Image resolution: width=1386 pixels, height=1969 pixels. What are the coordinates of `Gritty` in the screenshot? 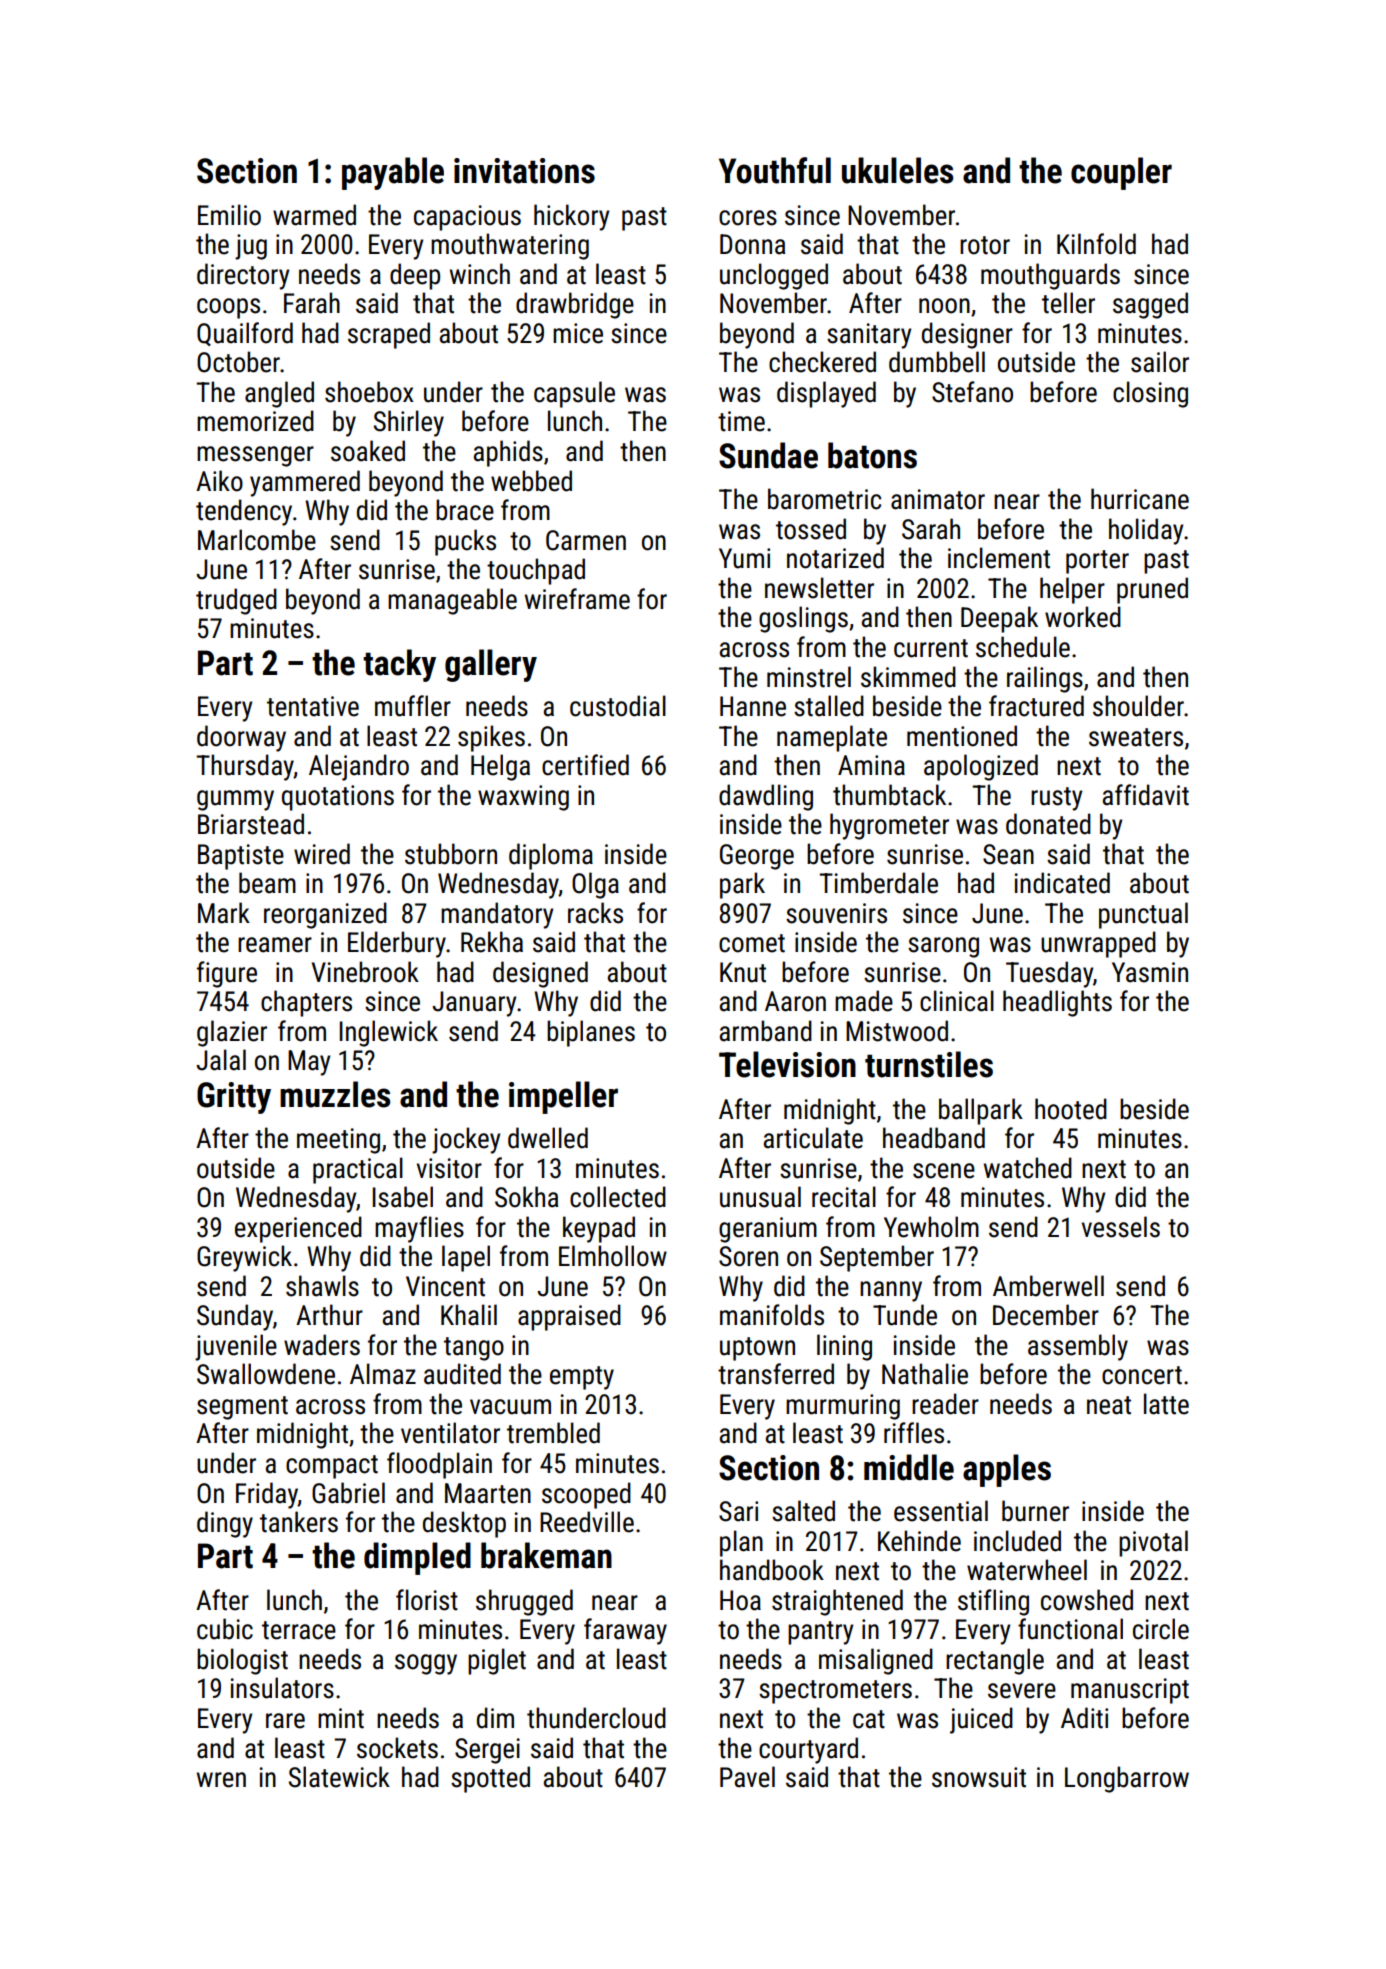 It's located at (234, 1098).
